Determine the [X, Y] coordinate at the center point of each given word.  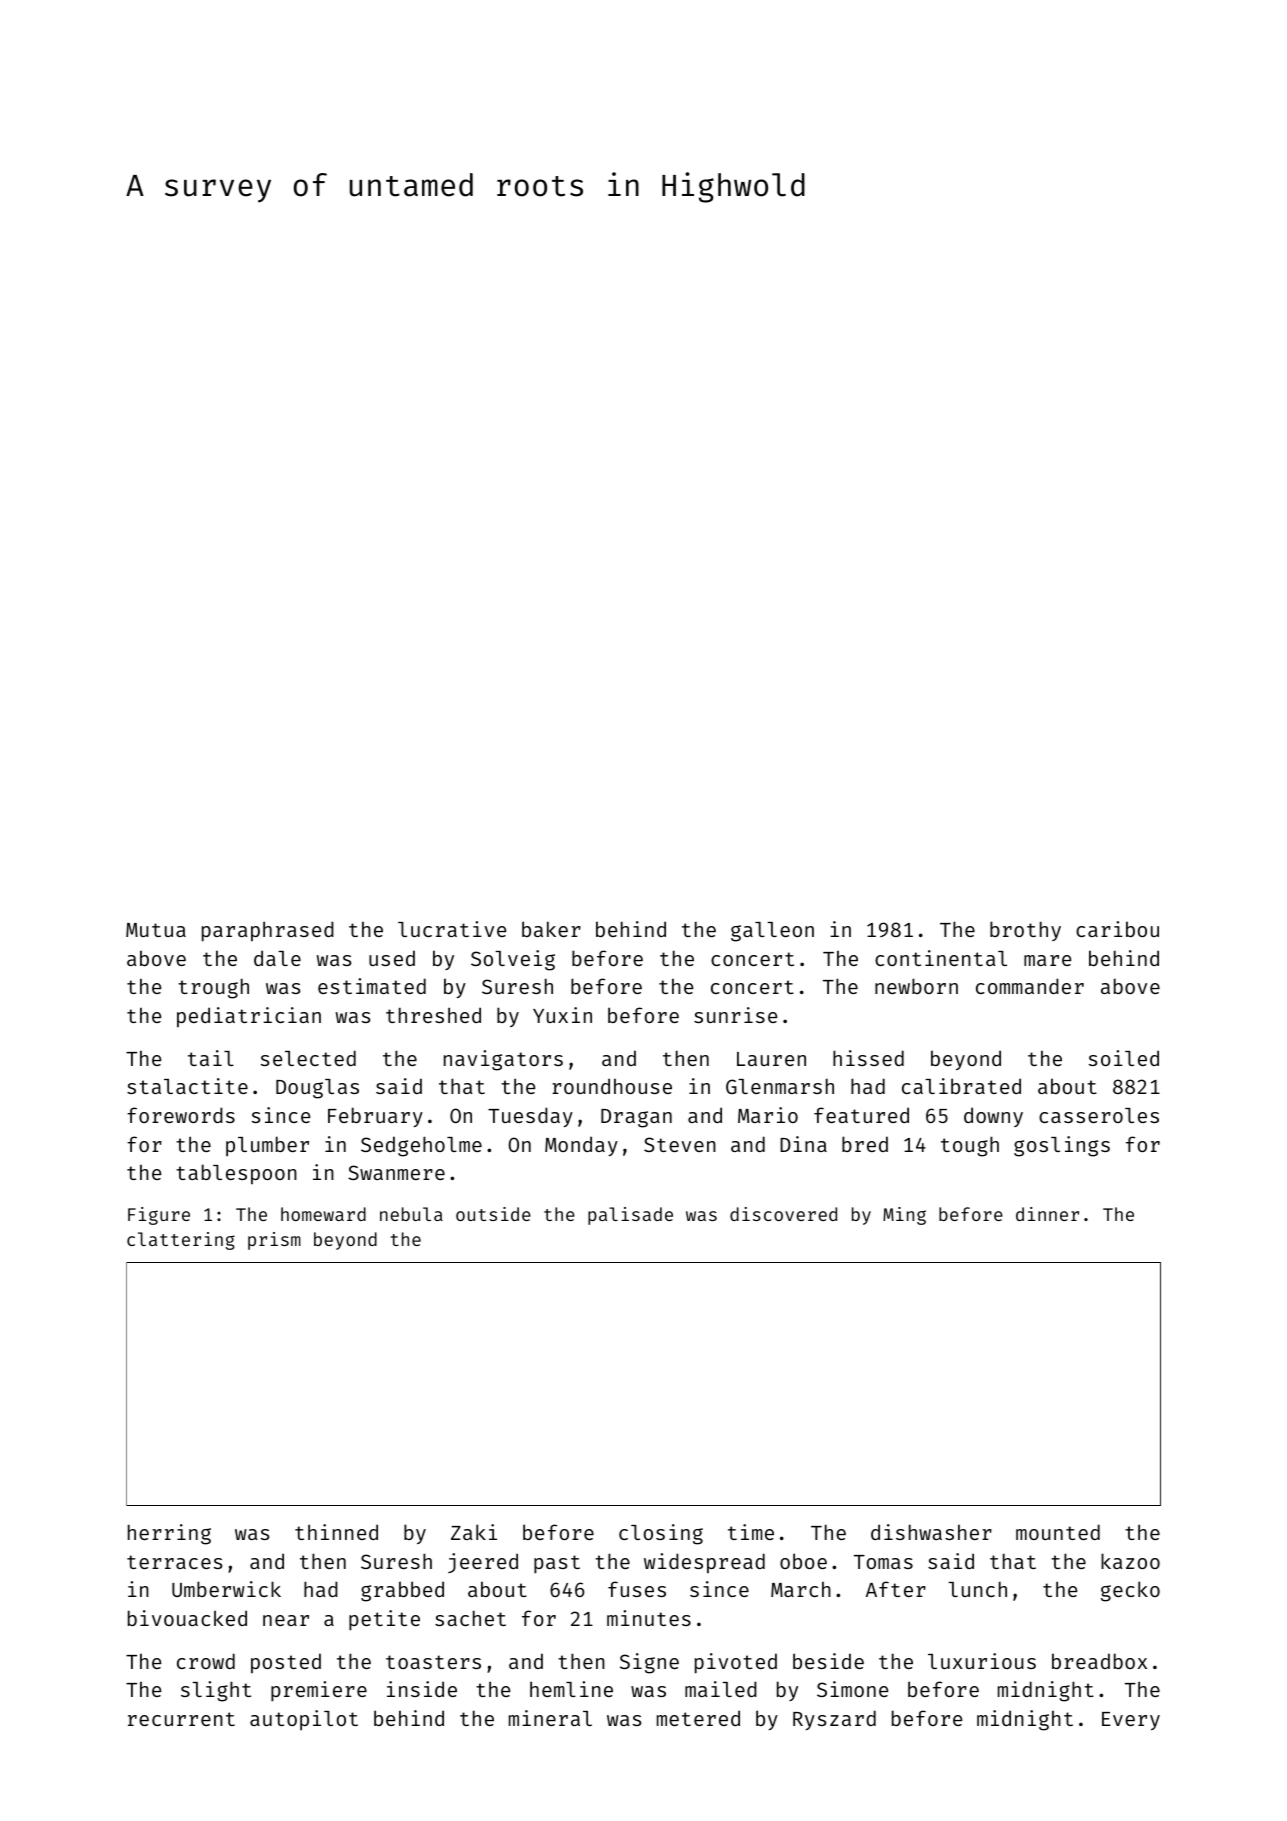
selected [308, 1058]
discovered [783, 1214]
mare [1047, 960]
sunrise [735, 1015]
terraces [174, 1562]
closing [661, 1534]
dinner [1047, 1214]
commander [1030, 986]
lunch [977, 1589]
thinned [336, 1532]
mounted [1058, 1532]
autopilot [304, 1720]
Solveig [513, 960]
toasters [433, 1662]
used [392, 958]
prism [274, 1241]
